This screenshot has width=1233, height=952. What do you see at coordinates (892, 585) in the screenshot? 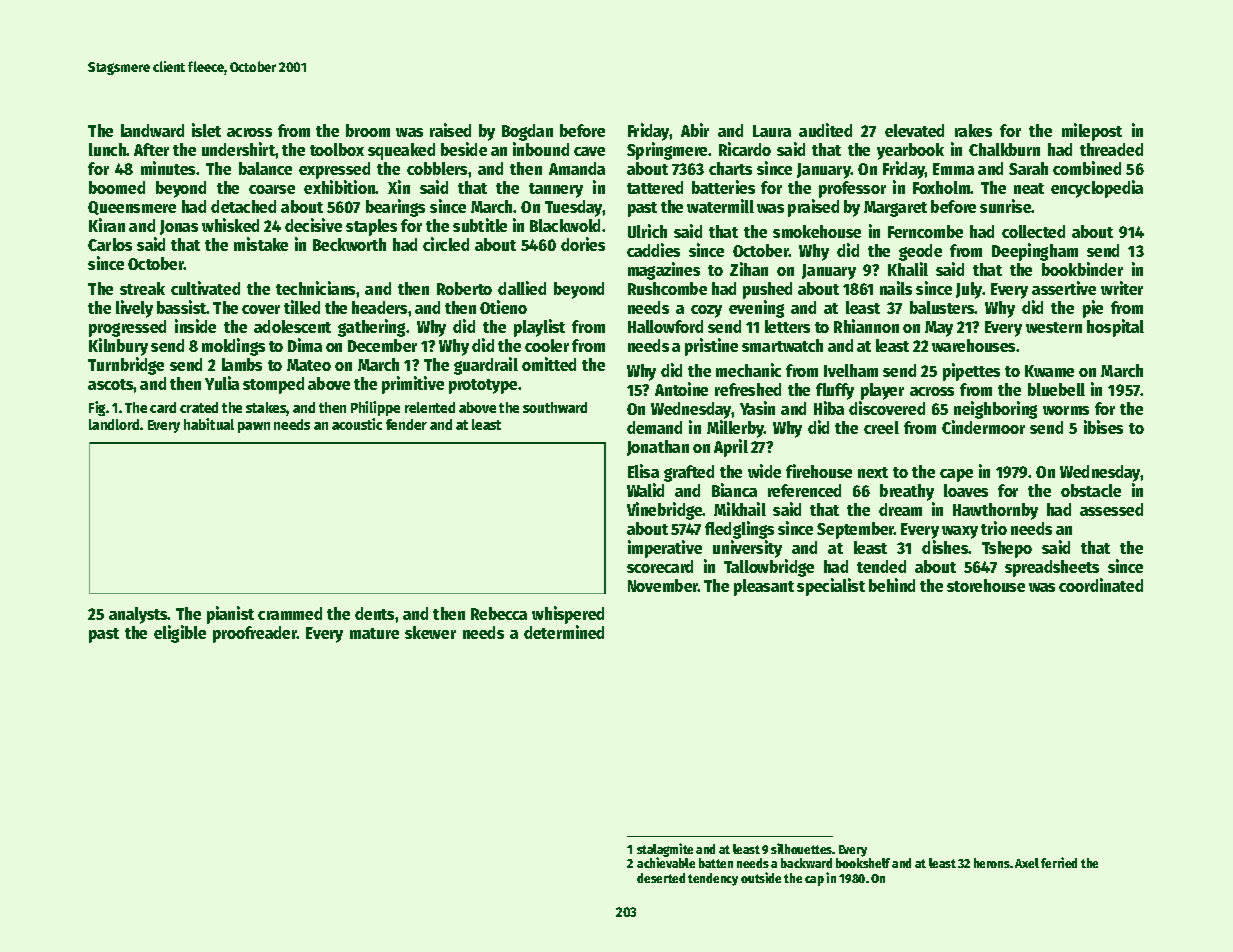
I see `behind` at bounding box center [892, 585].
